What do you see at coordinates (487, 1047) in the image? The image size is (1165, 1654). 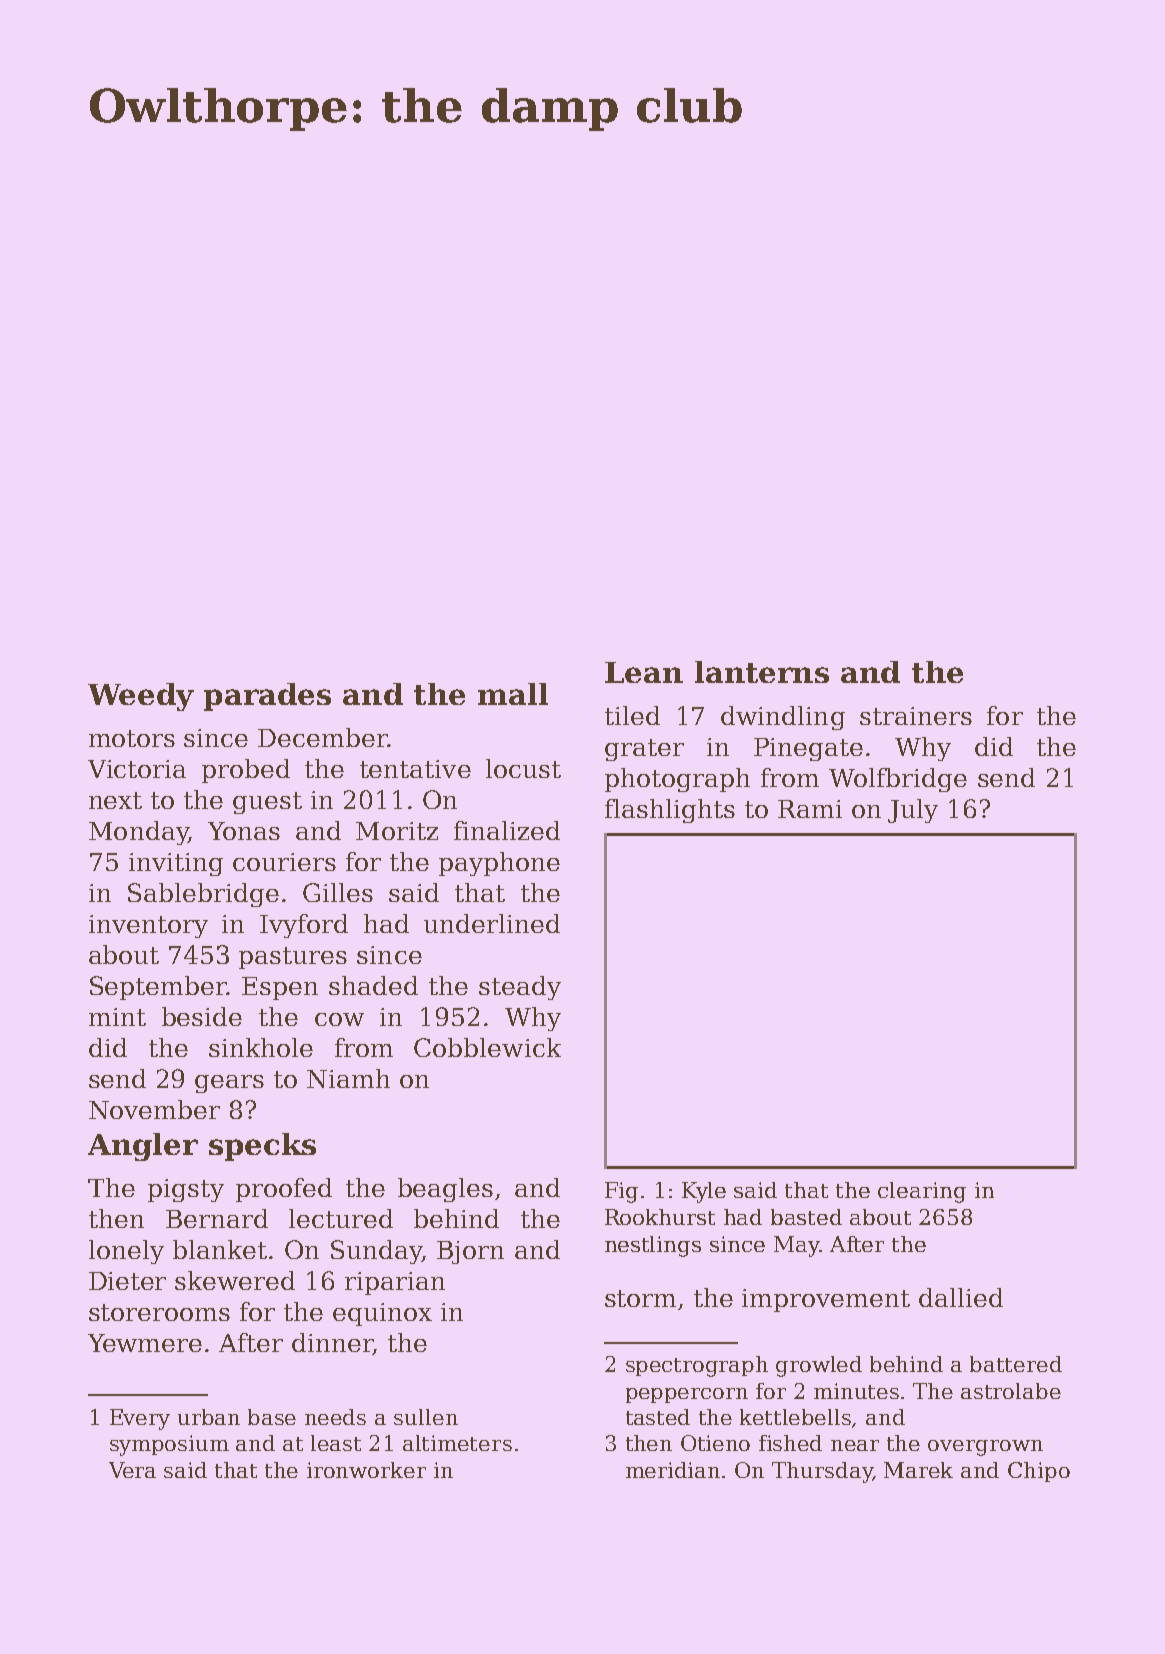 I see `Cobblewick` at bounding box center [487, 1047].
